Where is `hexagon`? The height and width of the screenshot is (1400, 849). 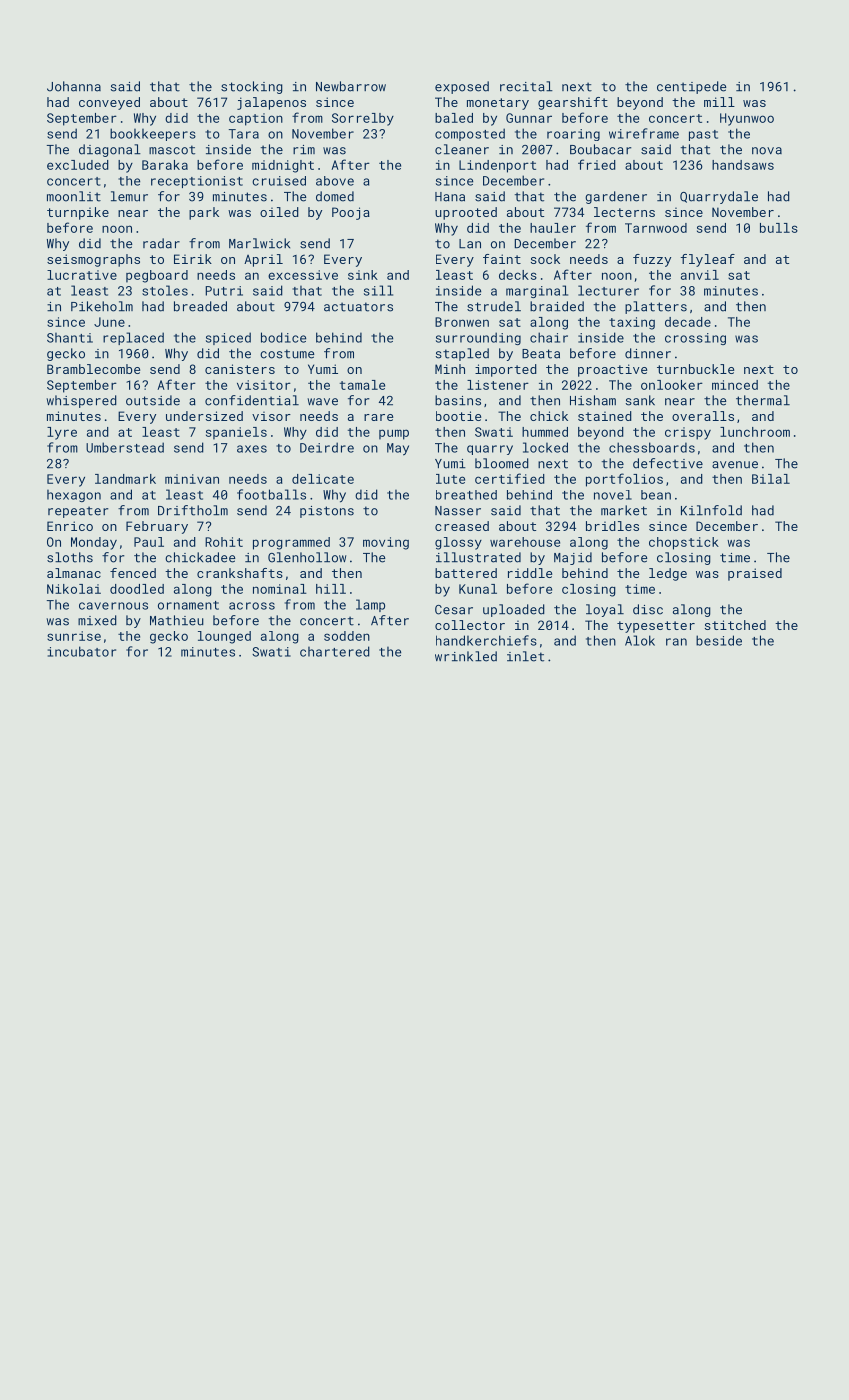 hexagon is located at coordinates (74, 496).
